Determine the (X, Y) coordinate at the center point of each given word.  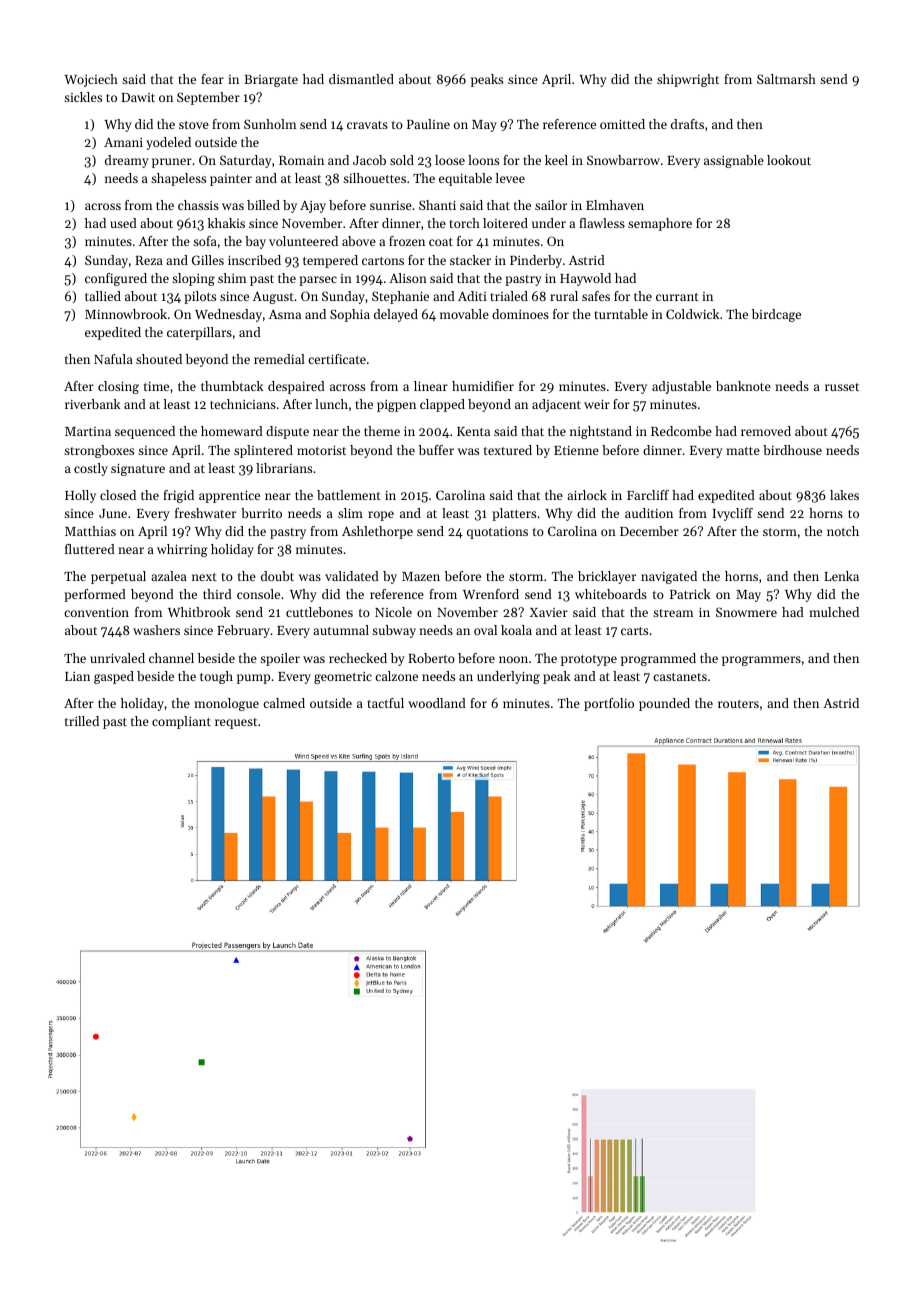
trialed (509, 296)
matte (743, 451)
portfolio (609, 704)
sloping (193, 279)
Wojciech (91, 80)
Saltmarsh (786, 79)
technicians (243, 404)
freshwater (205, 513)
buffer (436, 450)
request (236, 723)
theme (382, 431)
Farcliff (648, 495)
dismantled (361, 79)
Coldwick (692, 314)
